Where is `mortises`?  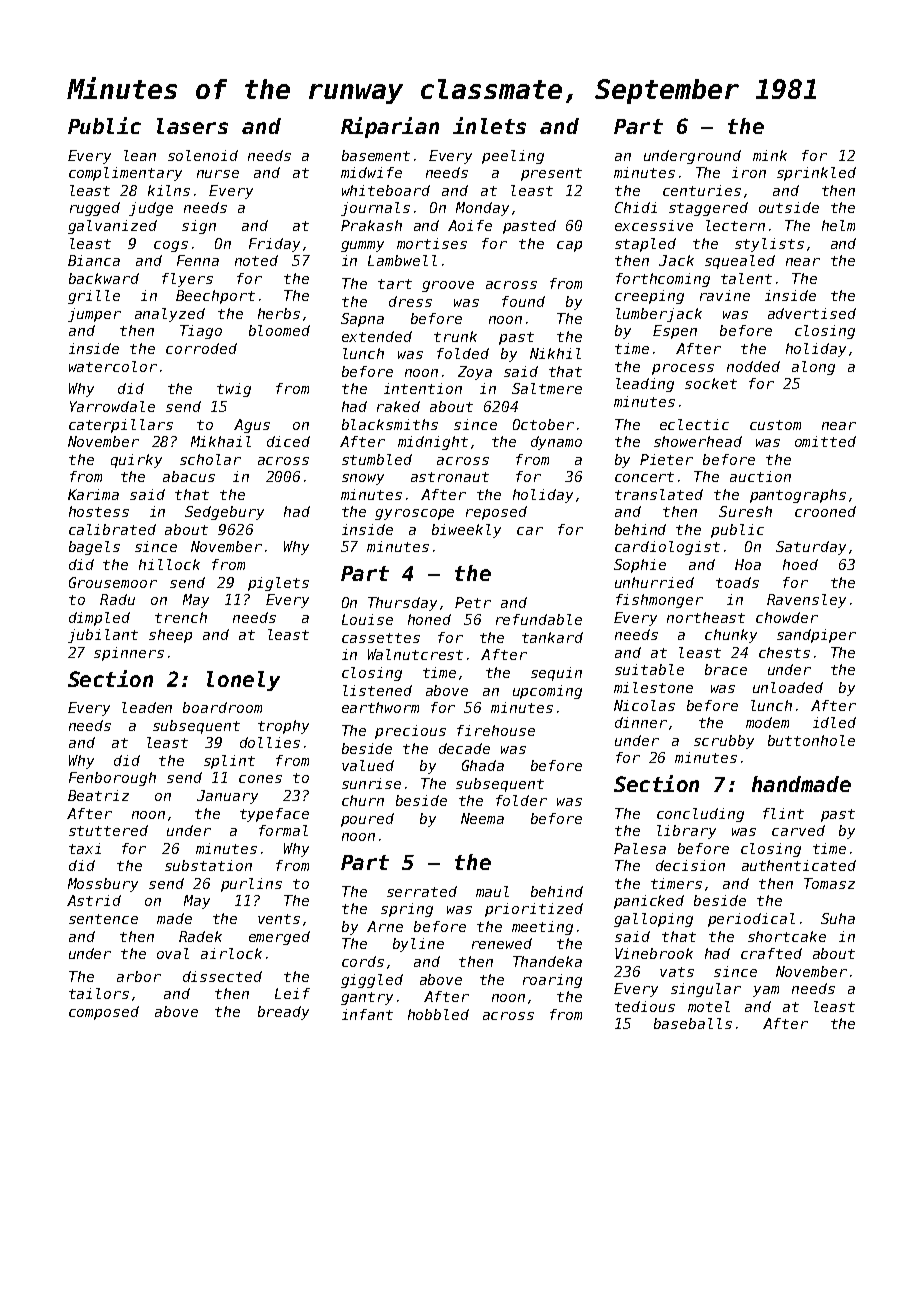
mortises is located at coordinates (432, 243).
